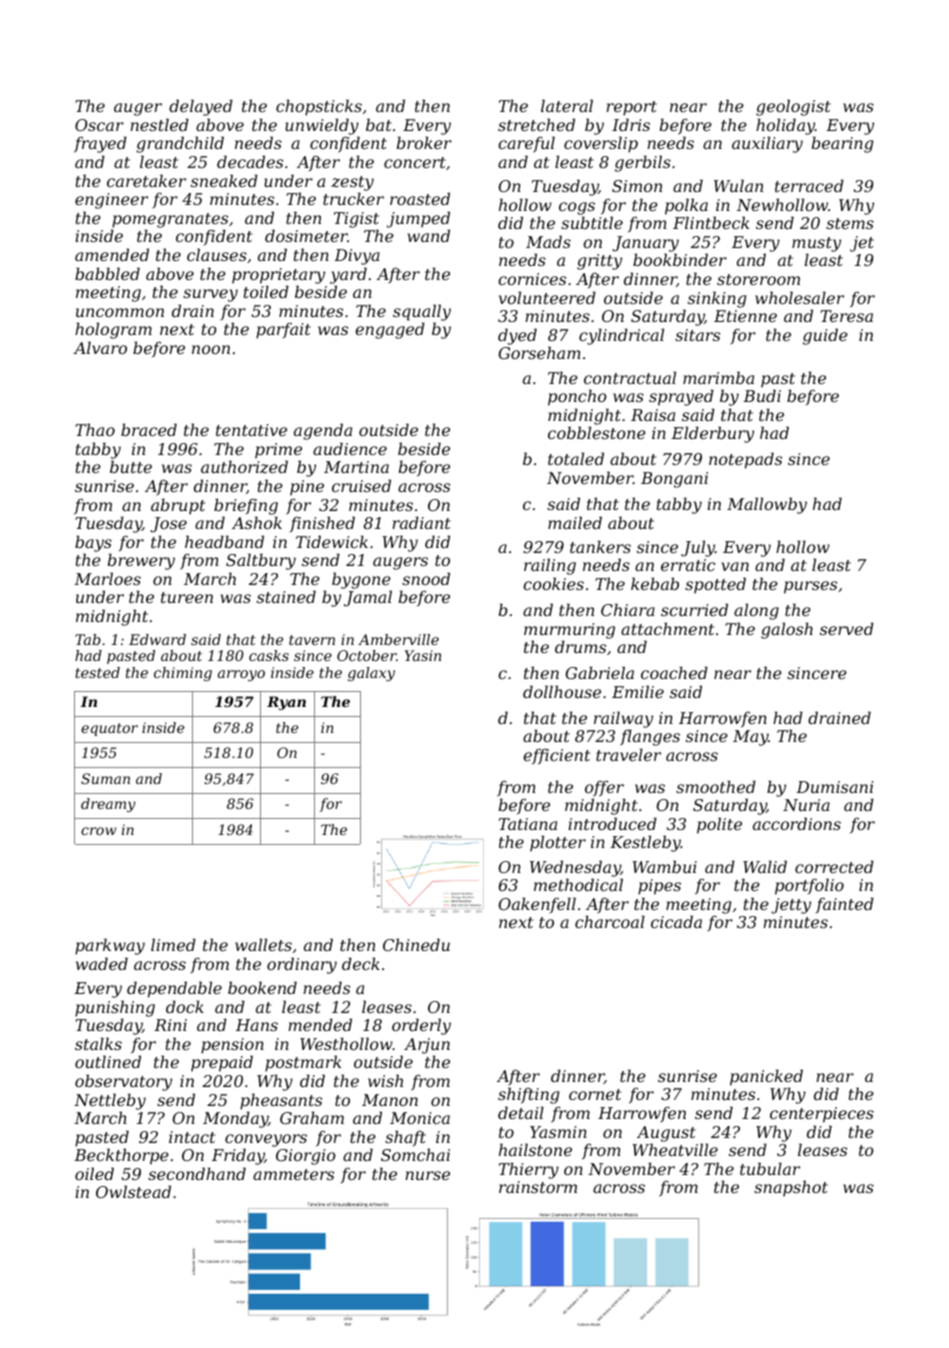  What do you see at coordinates (538, 1187) in the screenshot?
I see `rainstorm` at bounding box center [538, 1187].
